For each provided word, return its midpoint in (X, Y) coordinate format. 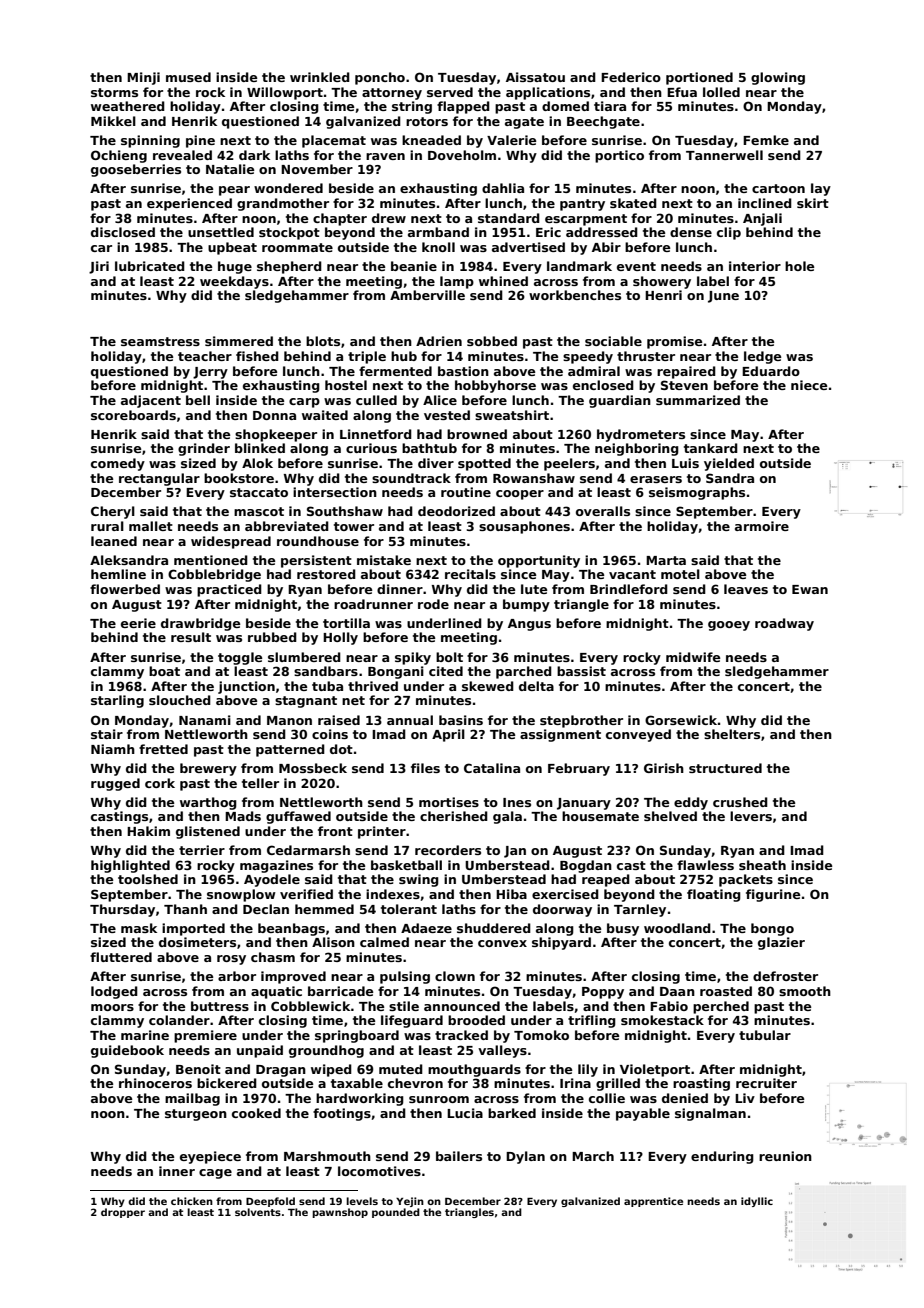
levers (751, 816)
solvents (258, 1212)
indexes (393, 894)
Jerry (210, 373)
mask (139, 928)
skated (633, 203)
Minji (143, 78)
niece (809, 385)
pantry (582, 205)
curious (371, 448)
